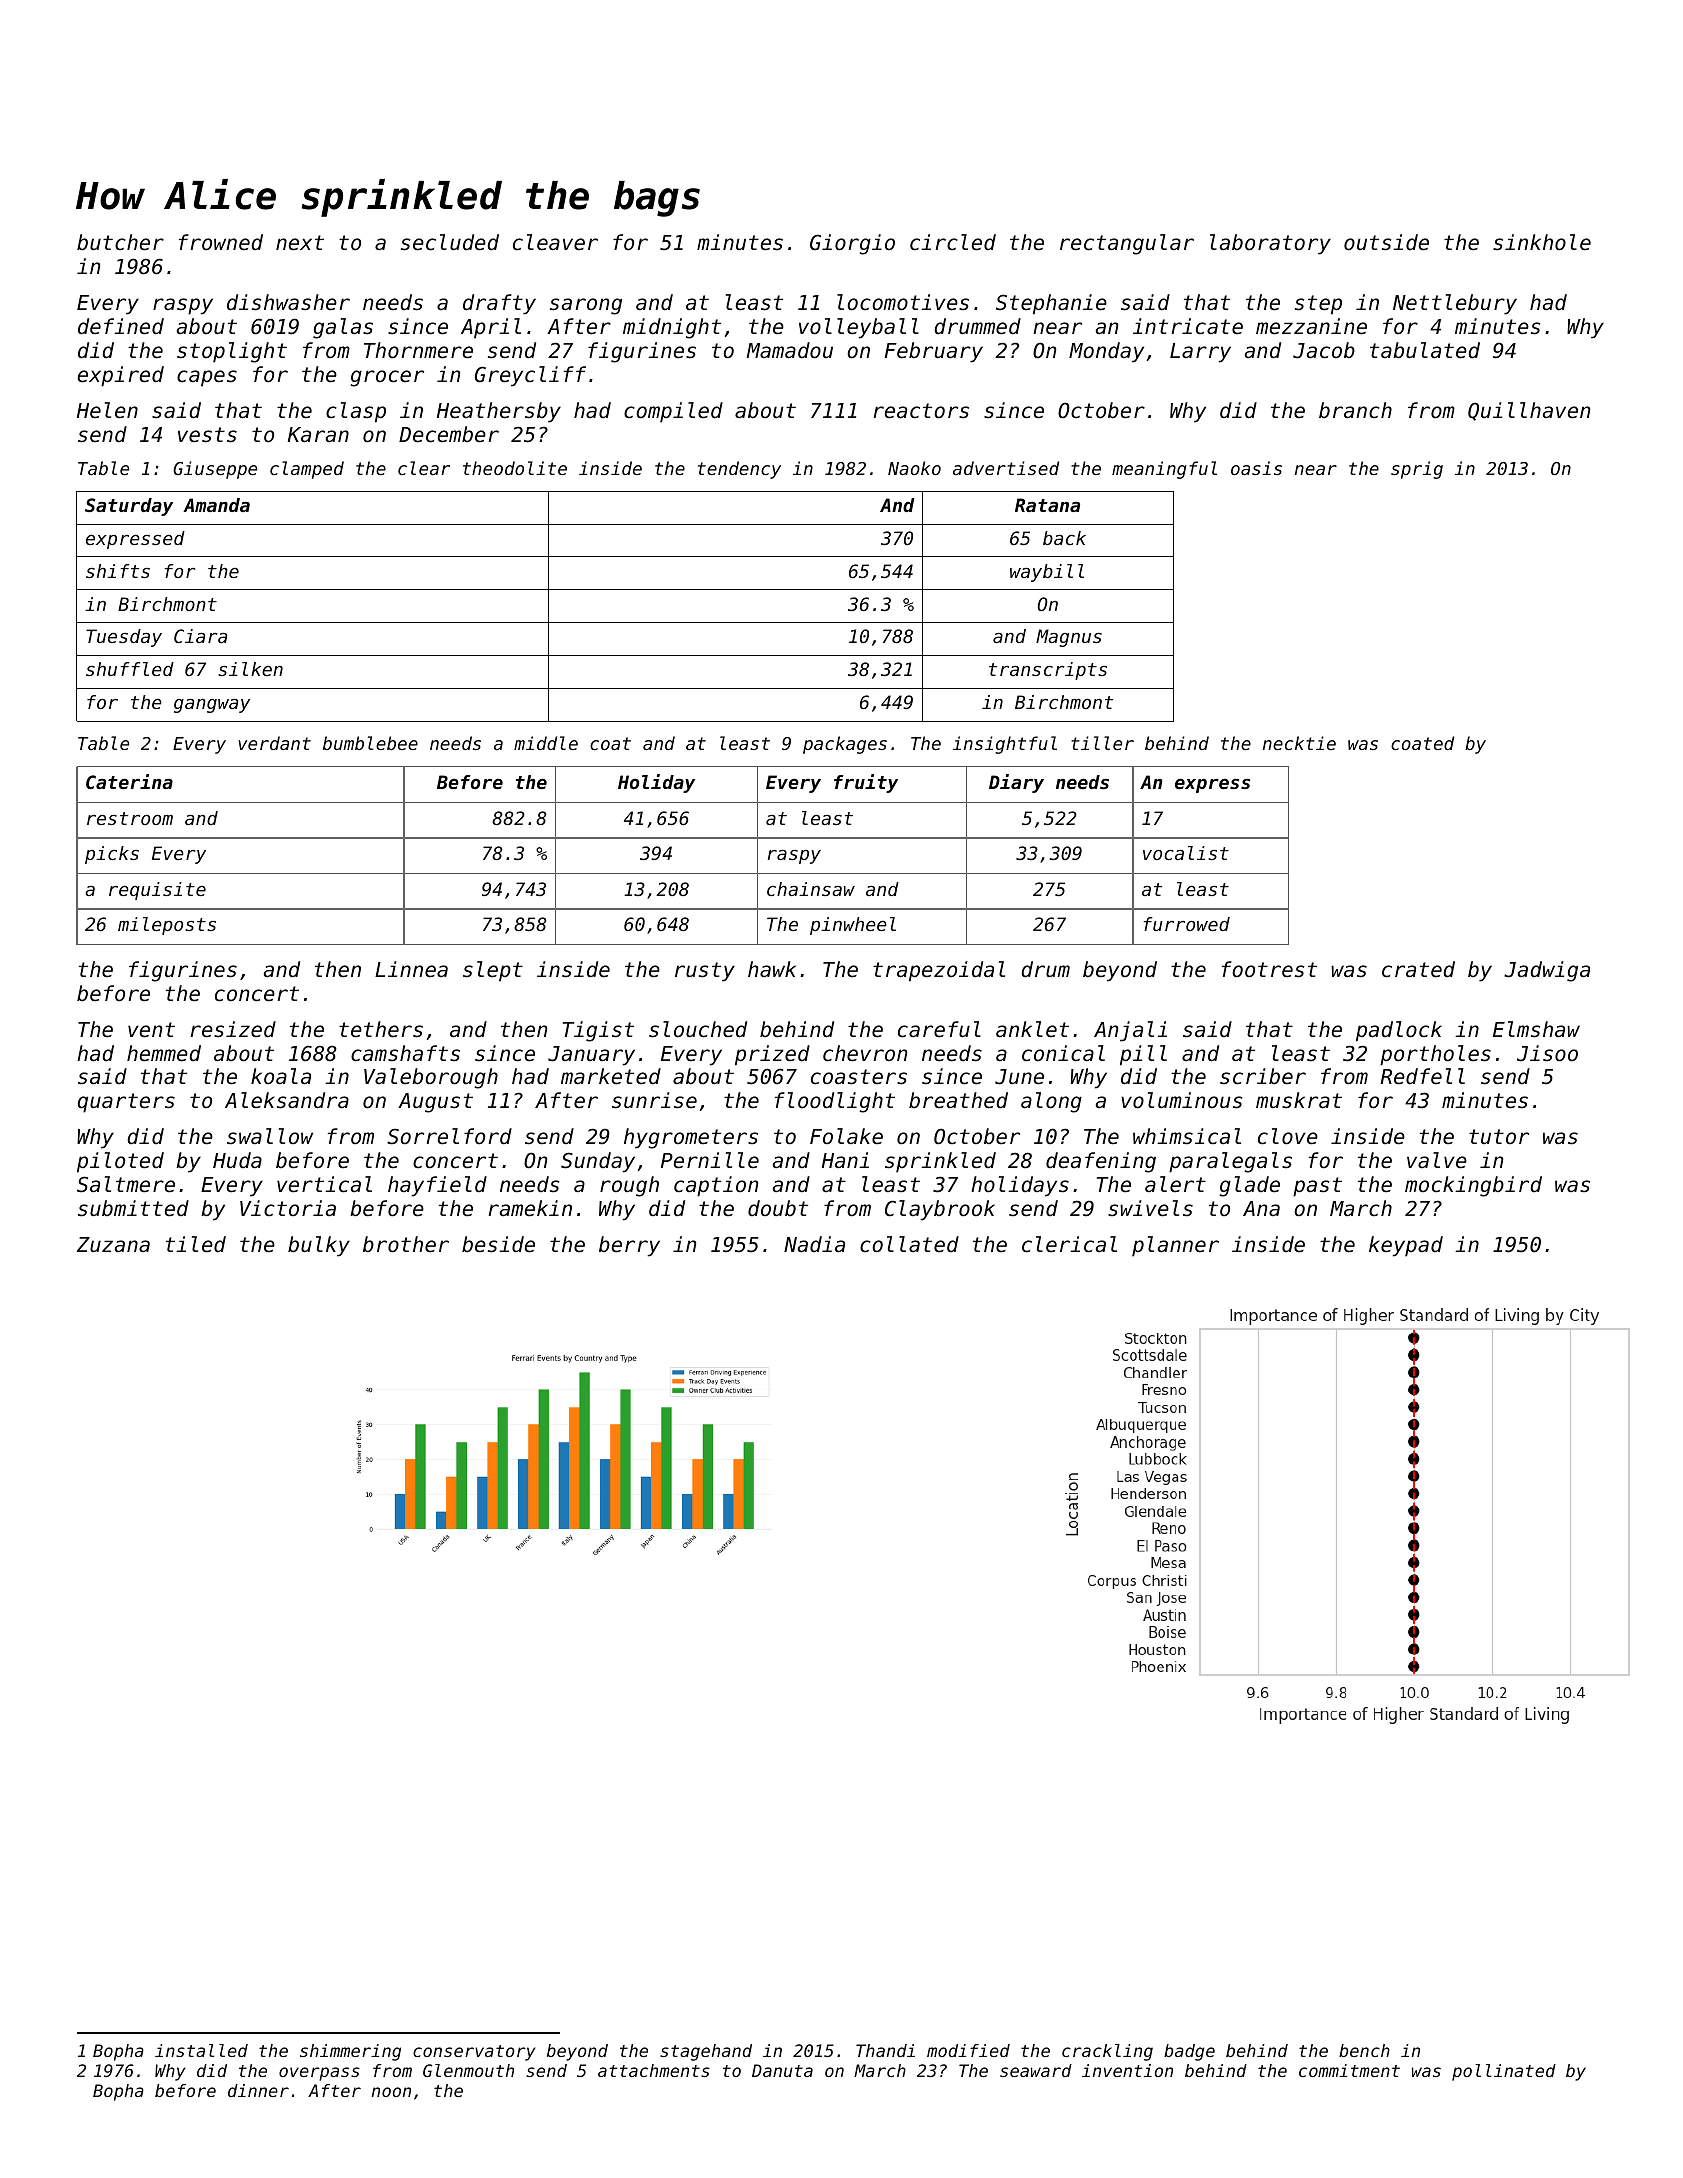 The image size is (1683, 2178). Describe the element at coordinates (1406, 1246) in the screenshot. I see `keypad` at that location.
